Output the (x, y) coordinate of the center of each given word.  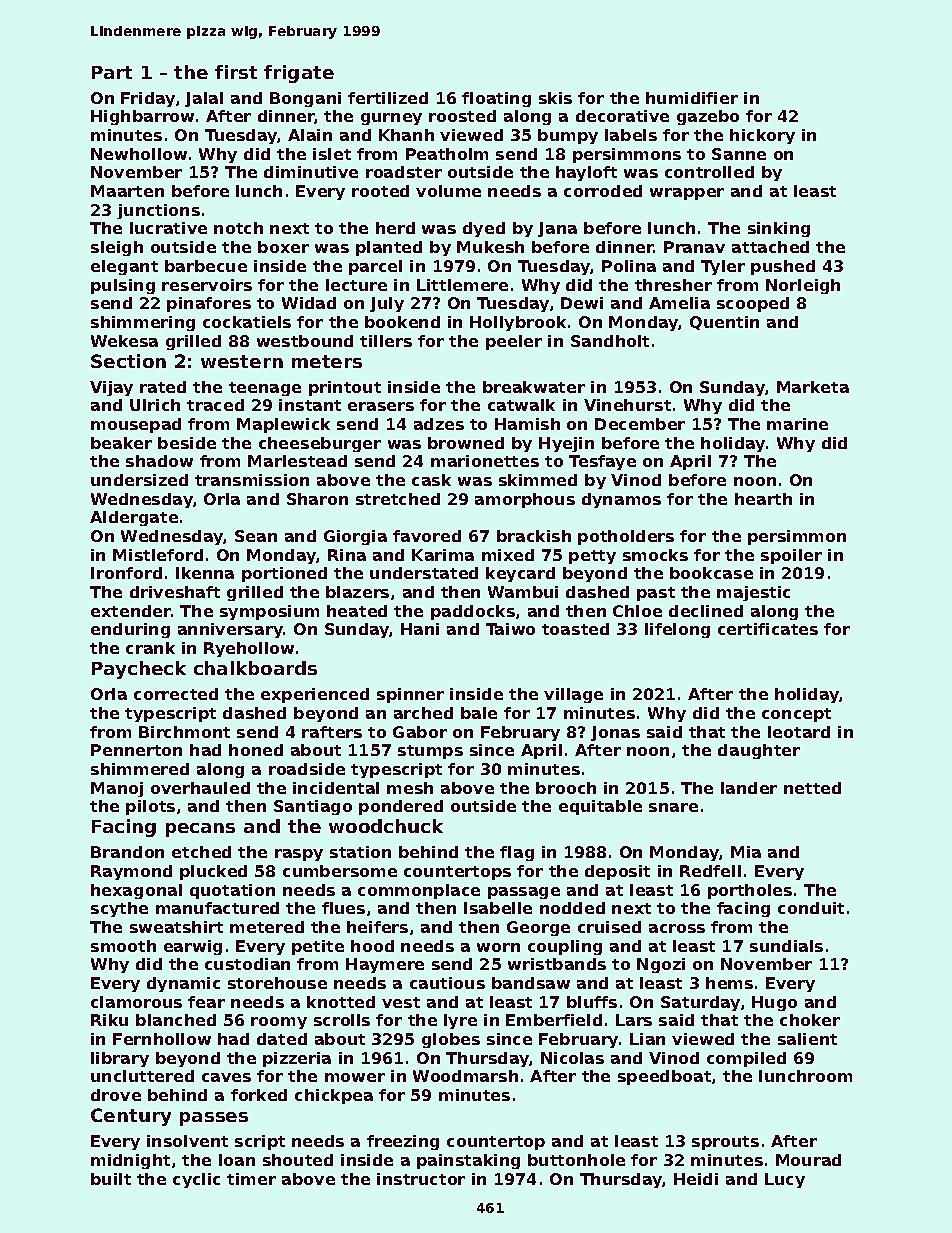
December (640, 424)
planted (389, 248)
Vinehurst (627, 405)
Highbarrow (142, 117)
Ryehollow (249, 649)
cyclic (196, 1180)
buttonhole (576, 1160)
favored (427, 536)
